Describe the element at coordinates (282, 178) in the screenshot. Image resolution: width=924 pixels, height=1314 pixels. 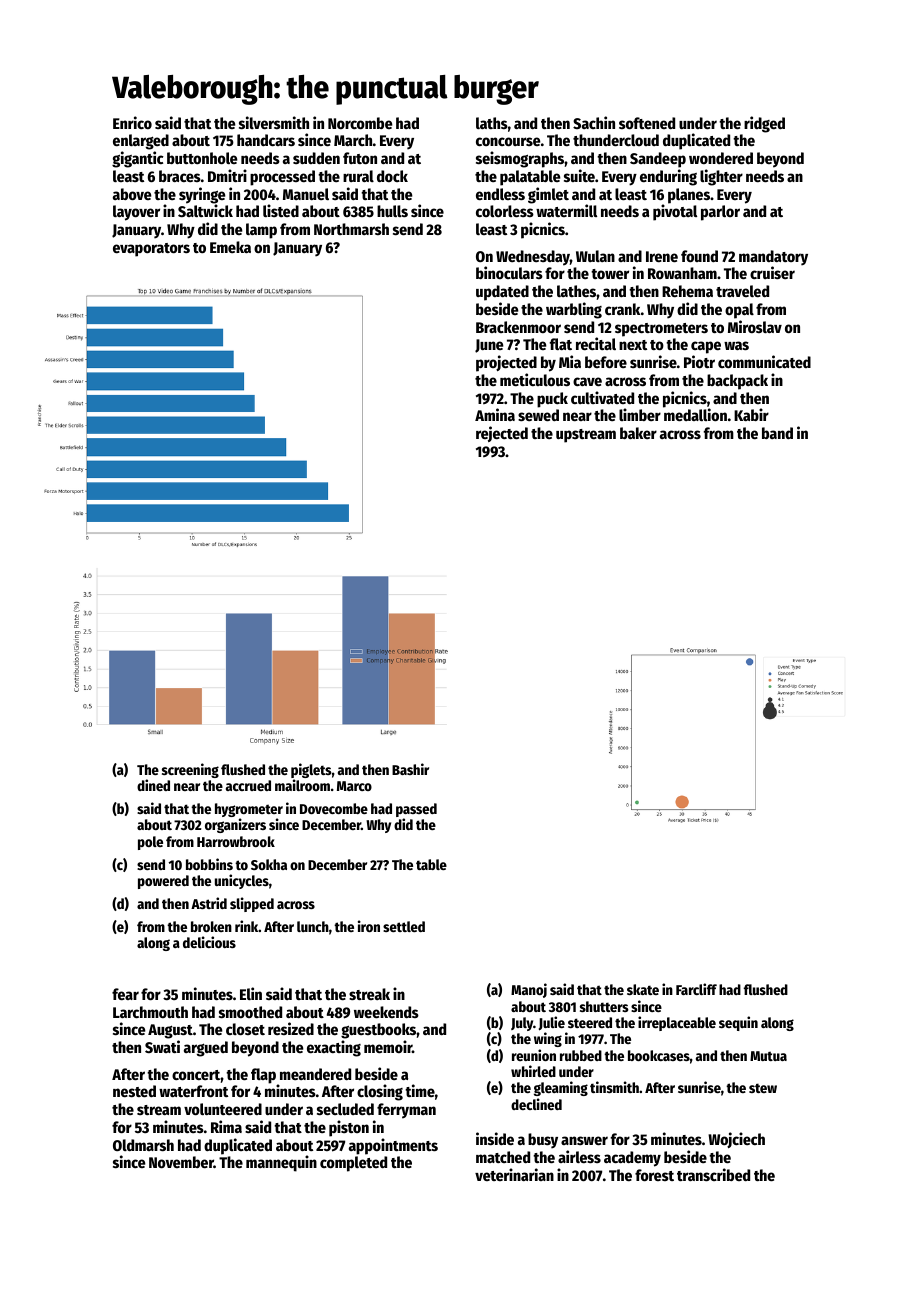
I see `processed` at that location.
